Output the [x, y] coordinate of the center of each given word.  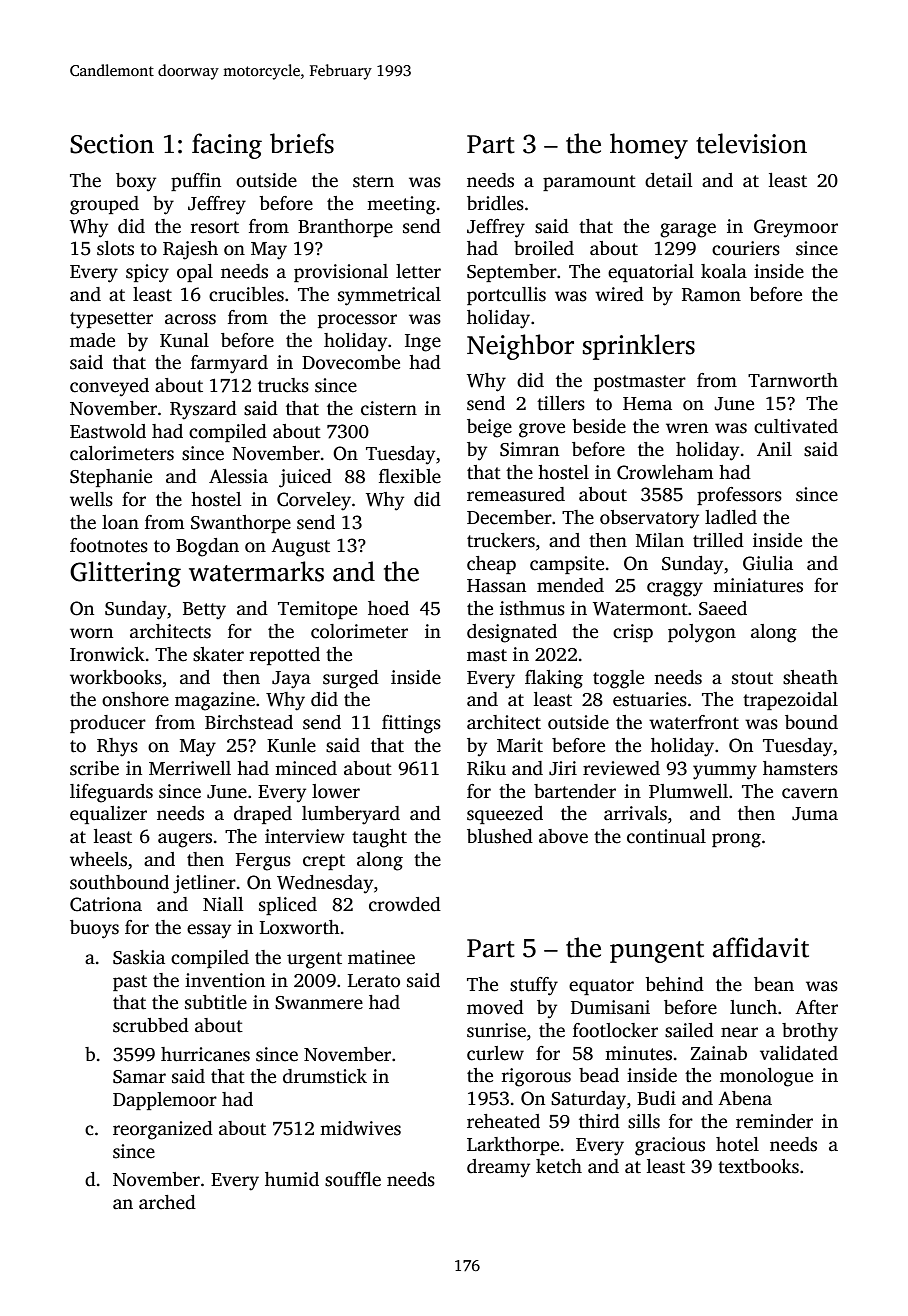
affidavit [761, 947]
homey [649, 146]
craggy [675, 589]
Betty [204, 611]
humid [292, 1179]
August [300, 547]
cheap [491, 565]
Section [112, 144]
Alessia [238, 476]
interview [305, 836]
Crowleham [665, 472]
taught [379, 838]
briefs [302, 143]
